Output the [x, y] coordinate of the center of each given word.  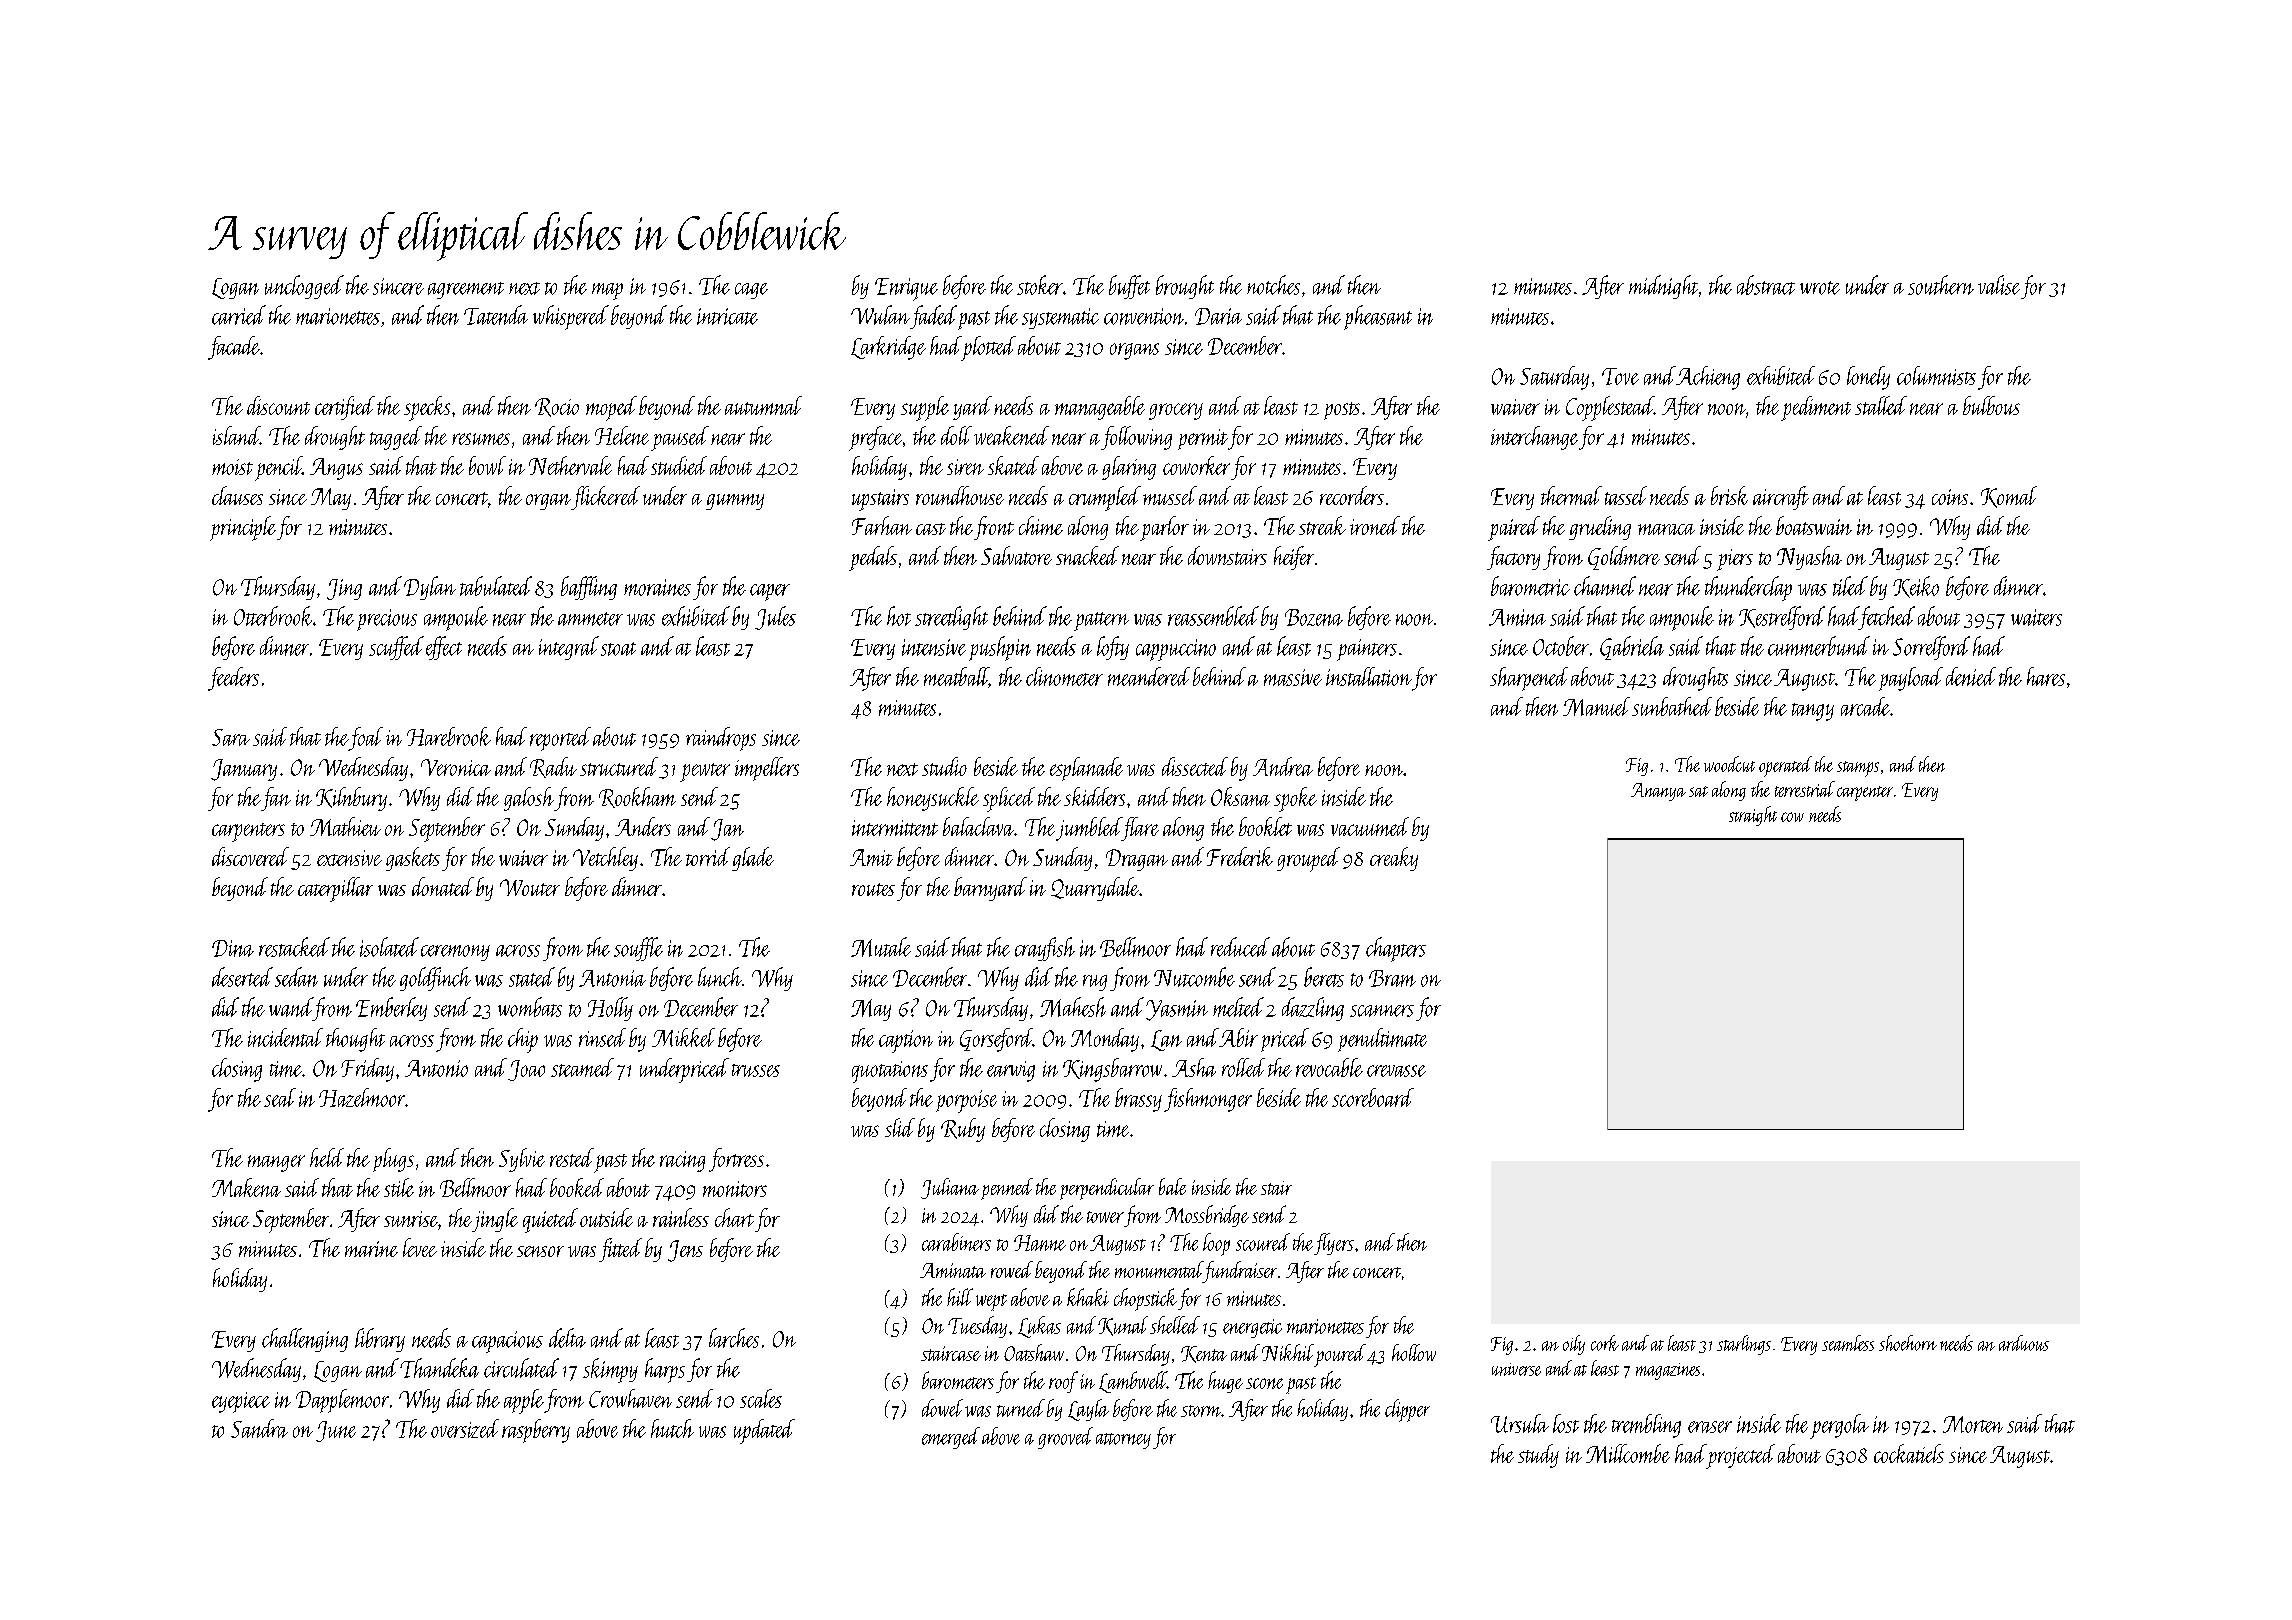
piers [1735, 560]
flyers [1334, 1244]
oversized [465, 1428]
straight [1753, 816]
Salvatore [1016, 555]
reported [560, 739]
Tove [1620, 376]
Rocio [557, 407]
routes [873, 889]
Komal [2009, 497]
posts [1342, 411]
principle [243, 528]
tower [1105, 1217]
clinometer [1064, 676]
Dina [233, 948]
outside [606, 1217]
